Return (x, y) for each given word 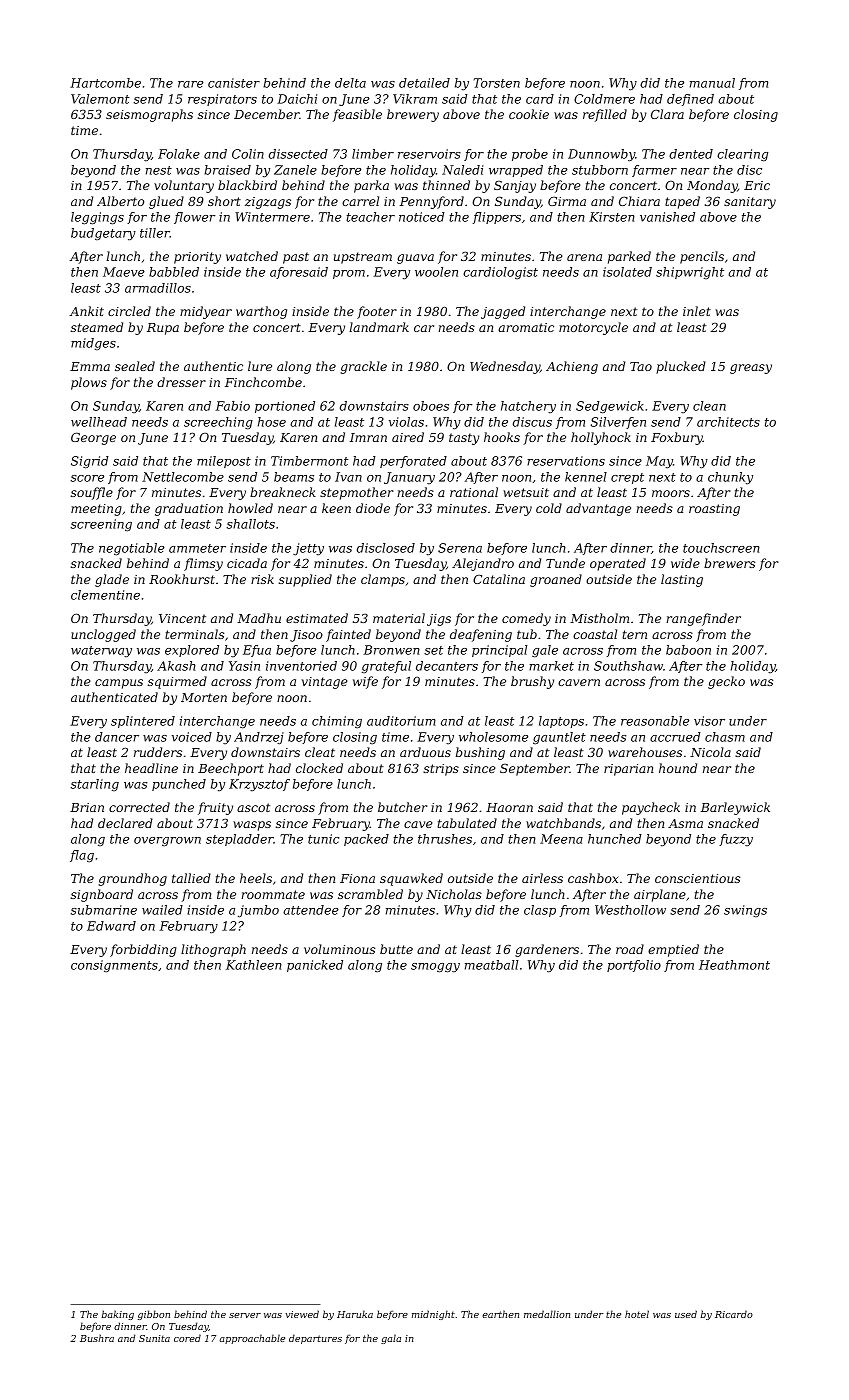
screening (101, 525)
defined (690, 100)
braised (227, 170)
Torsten (497, 83)
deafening (481, 635)
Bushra (97, 1338)
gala (391, 1339)
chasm (725, 737)
